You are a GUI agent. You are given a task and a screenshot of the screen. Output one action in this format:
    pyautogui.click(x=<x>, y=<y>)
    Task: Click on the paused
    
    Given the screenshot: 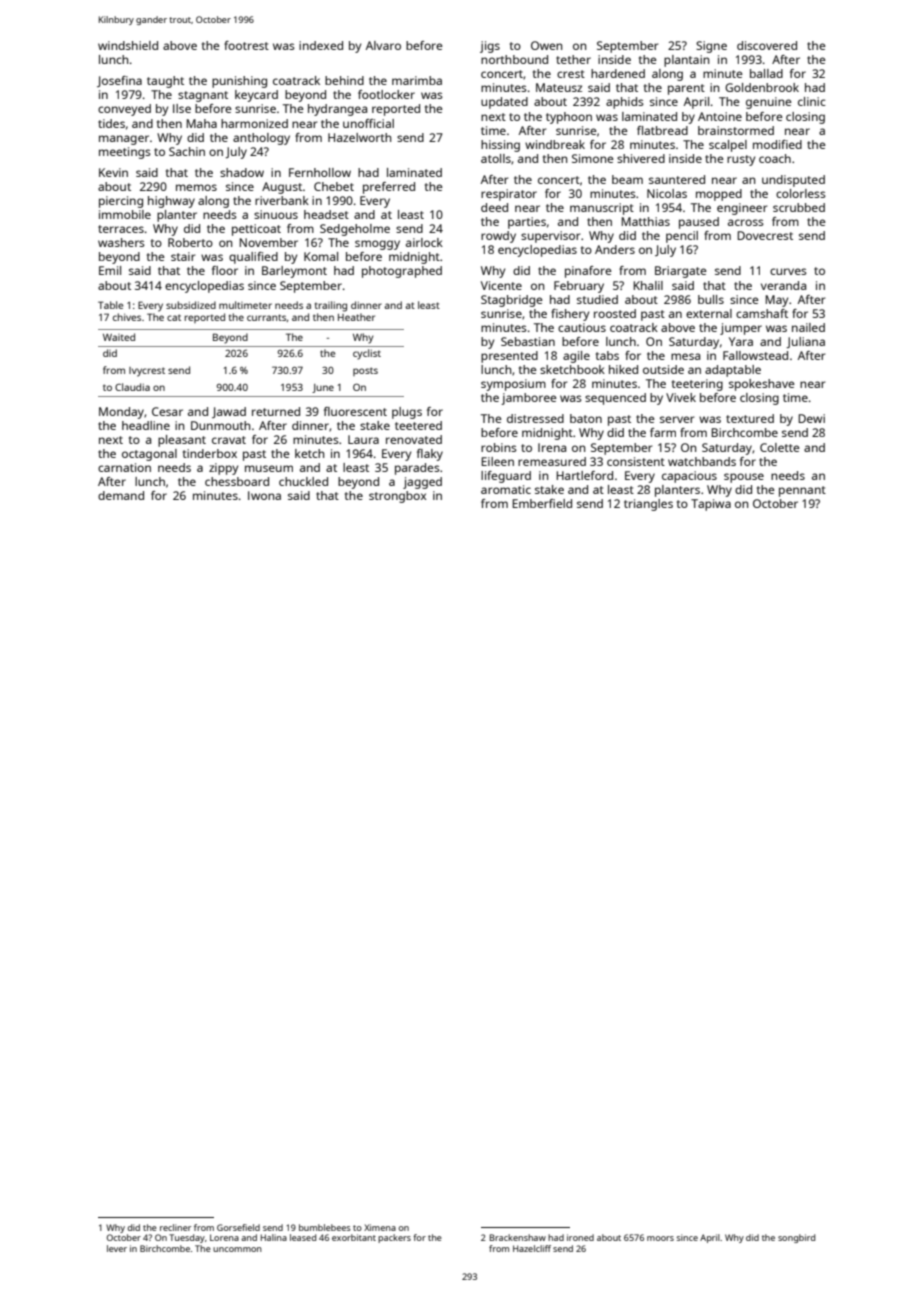 What is the action you would take?
    pyautogui.click(x=699, y=223)
